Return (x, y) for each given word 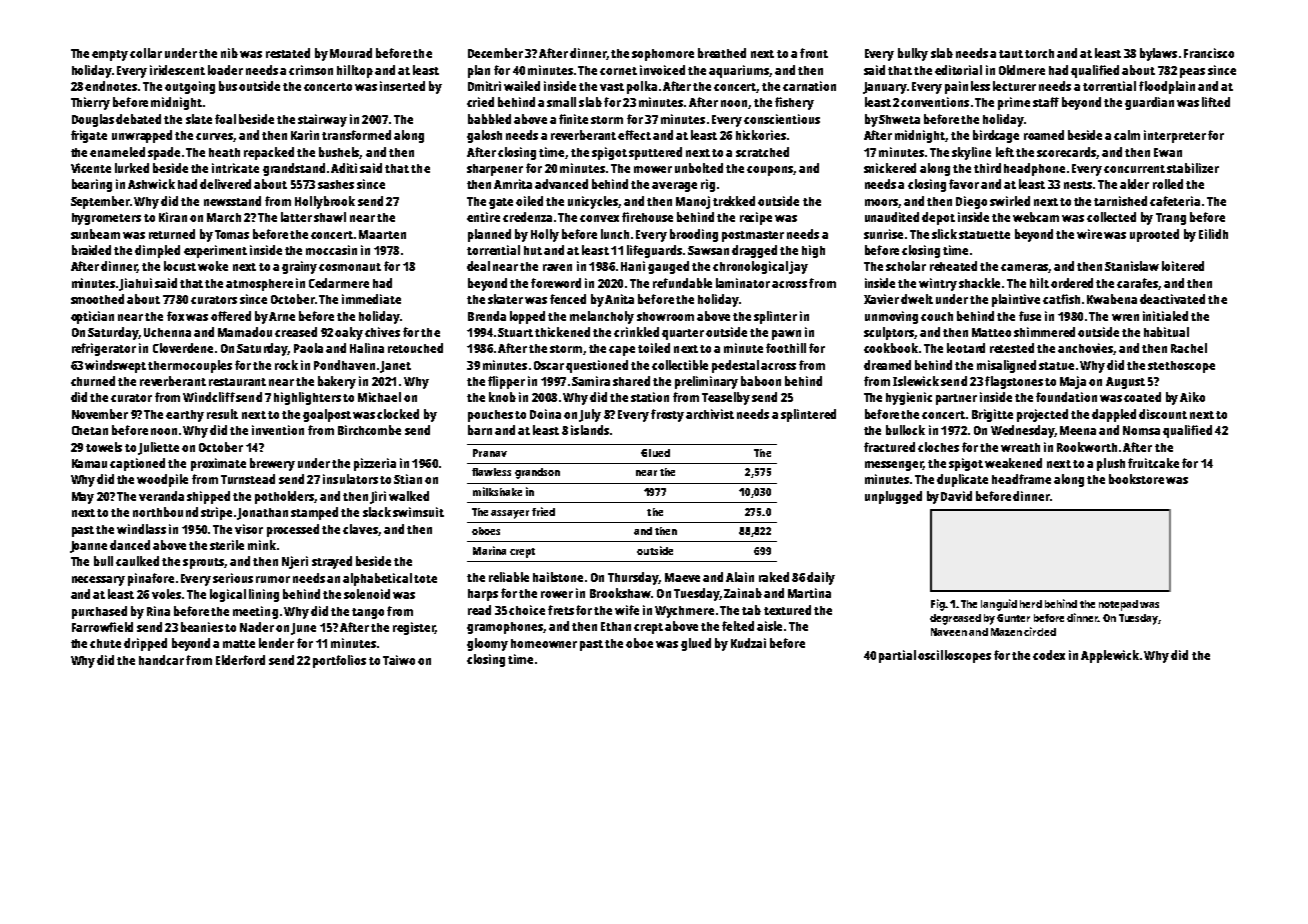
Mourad (351, 53)
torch (1039, 53)
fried (543, 511)
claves (360, 529)
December (495, 53)
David (956, 496)
